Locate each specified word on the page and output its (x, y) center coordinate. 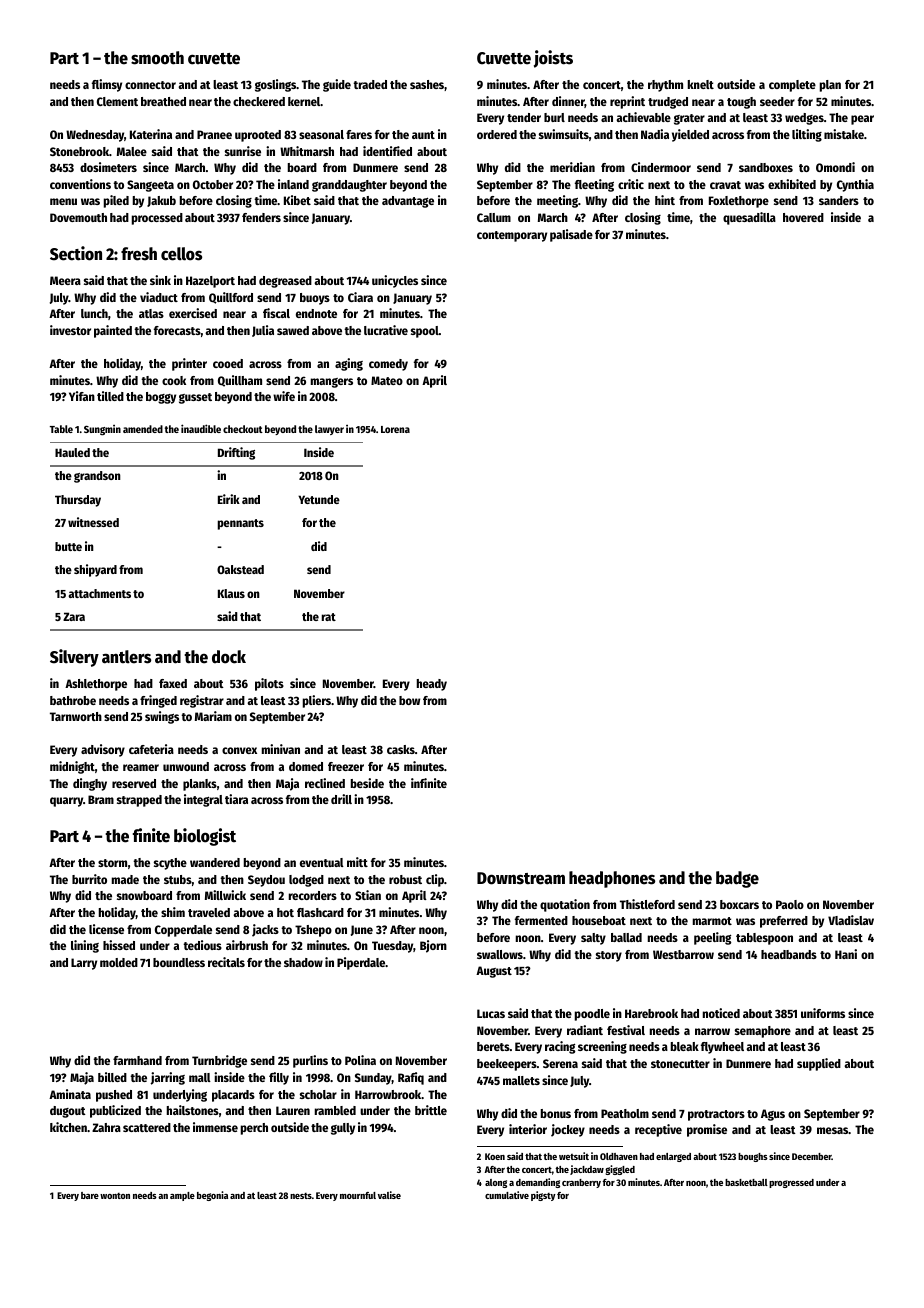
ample (182, 1196)
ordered (497, 134)
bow (409, 700)
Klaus (231, 593)
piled (116, 201)
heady (432, 685)
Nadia (655, 134)
